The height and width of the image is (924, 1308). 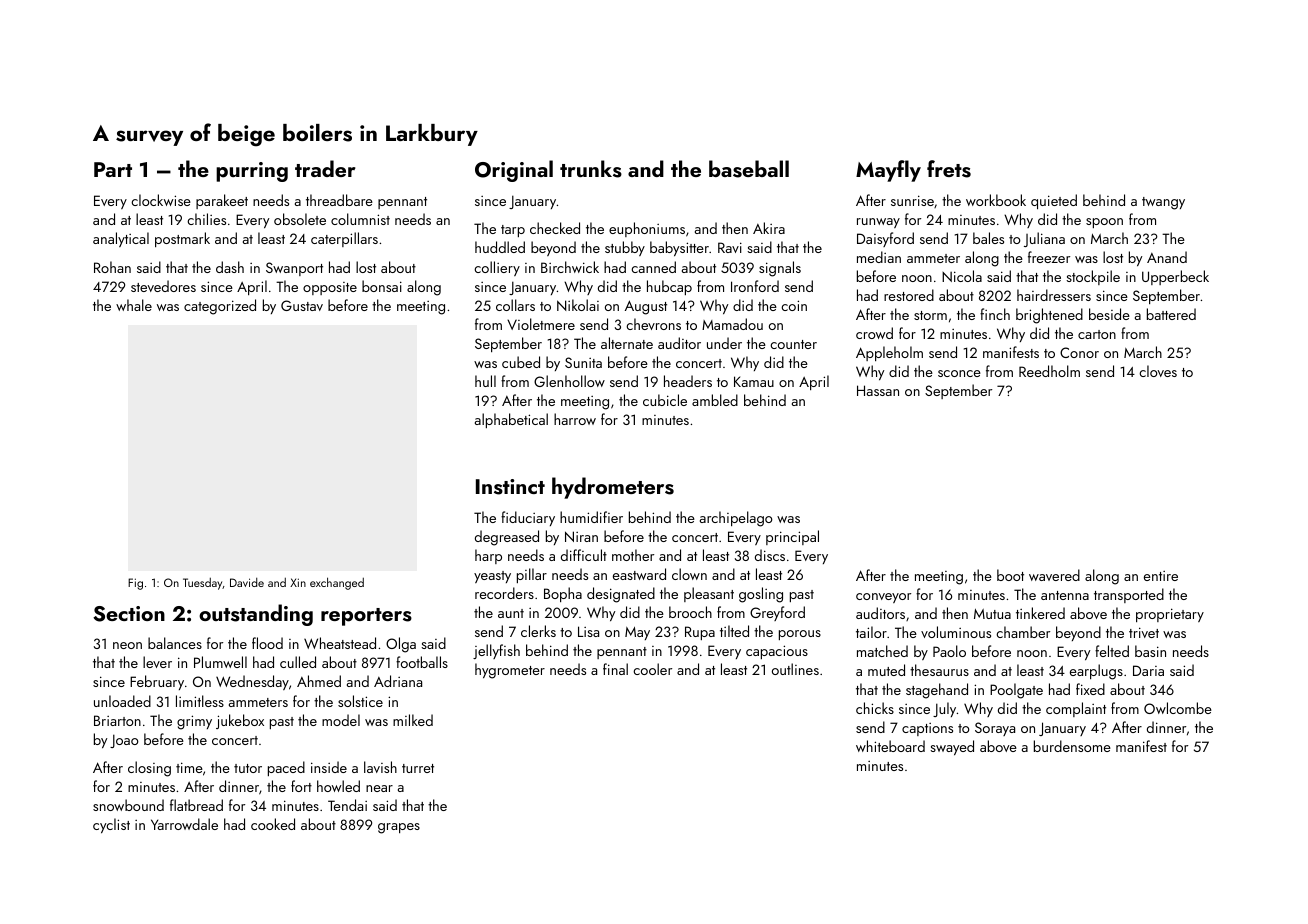 I want to click on trader, so click(x=325, y=168).
